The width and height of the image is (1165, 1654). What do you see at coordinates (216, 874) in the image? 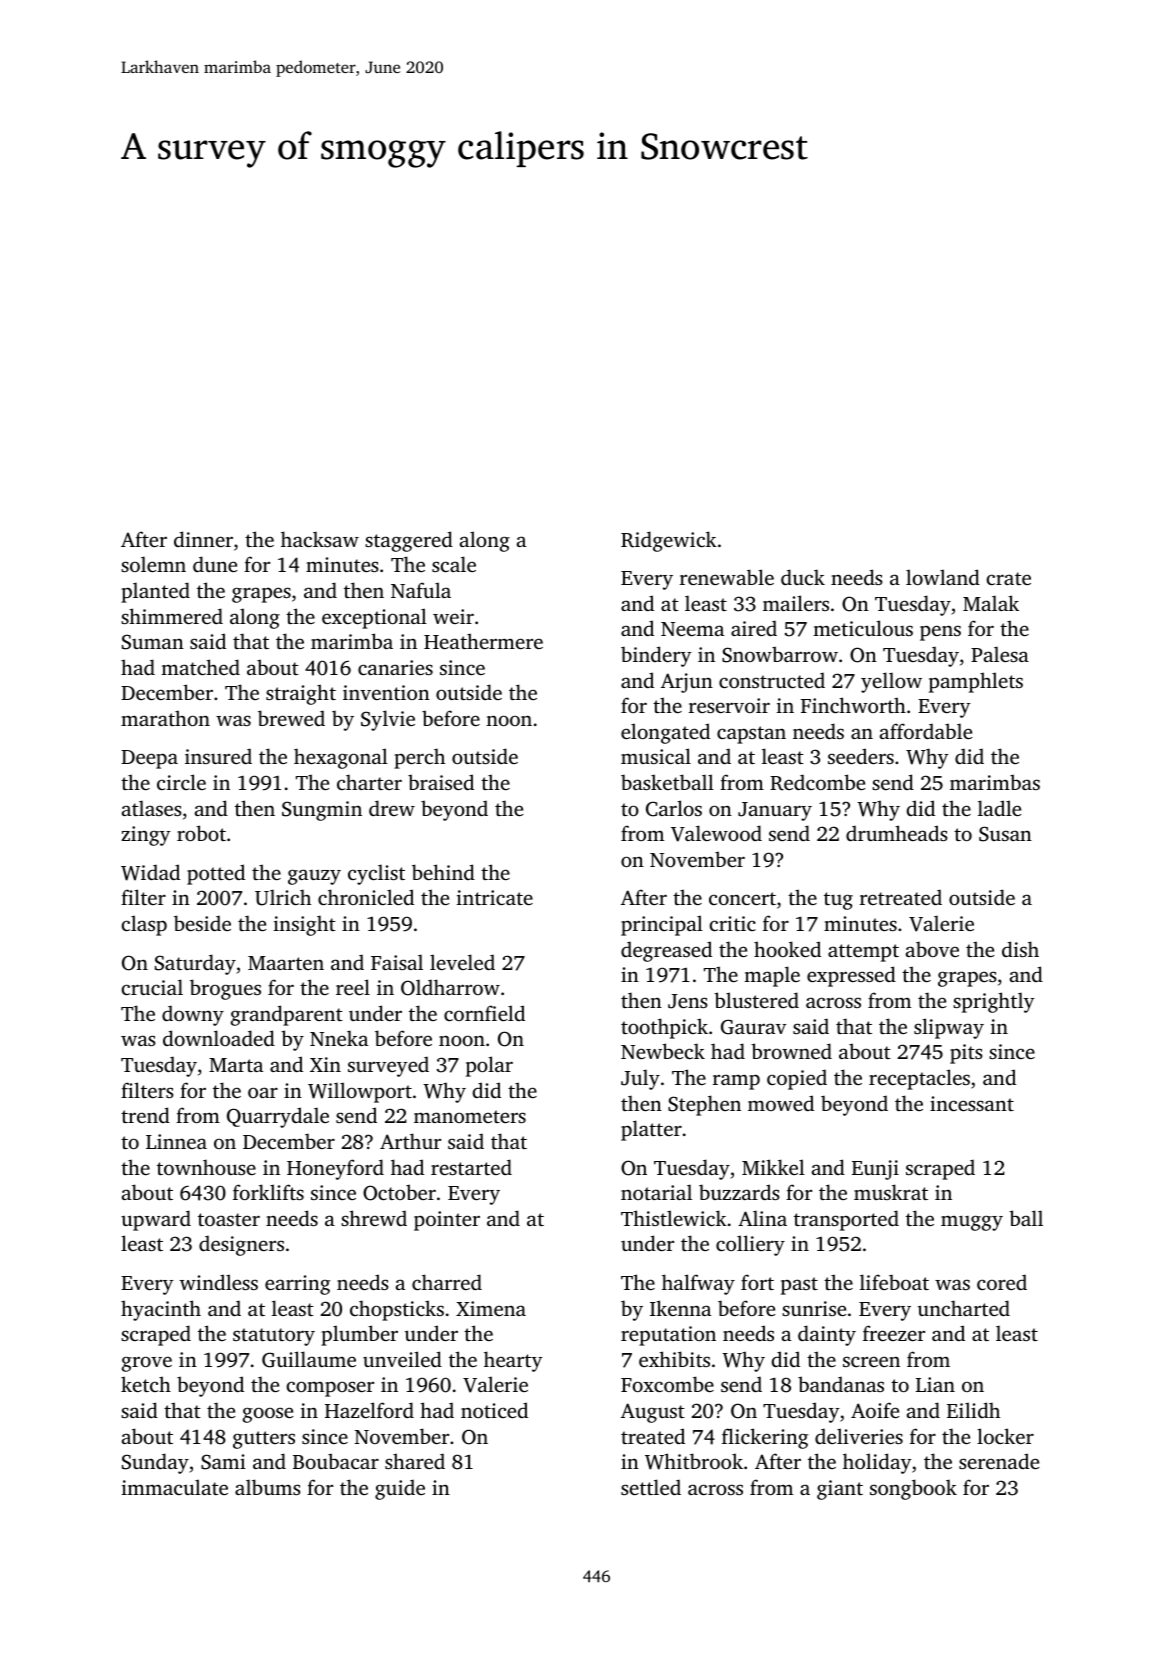
I see `potted` at bounding box center [216, 874].
